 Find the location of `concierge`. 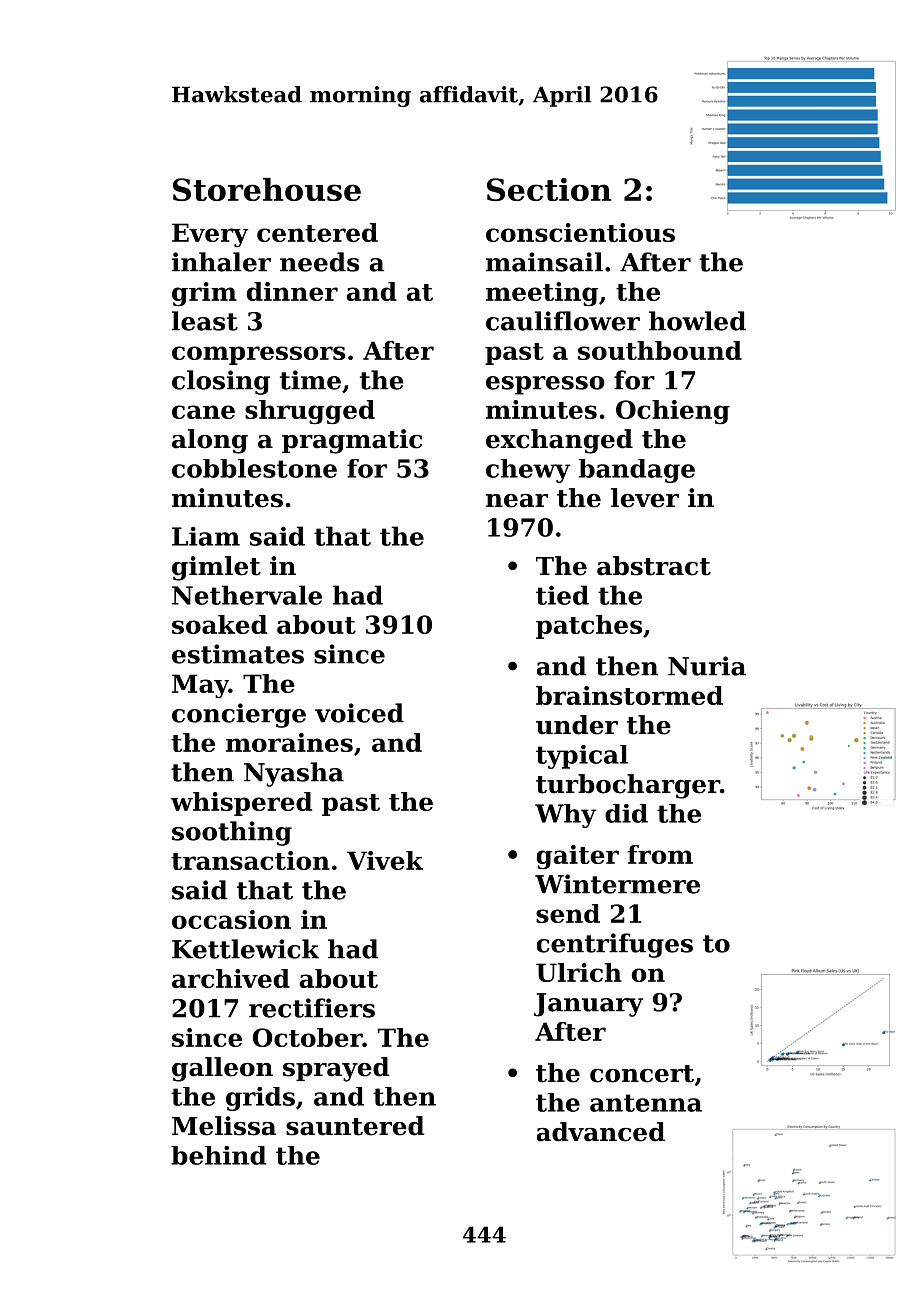

concierge is located at coordinates (239, 715).
